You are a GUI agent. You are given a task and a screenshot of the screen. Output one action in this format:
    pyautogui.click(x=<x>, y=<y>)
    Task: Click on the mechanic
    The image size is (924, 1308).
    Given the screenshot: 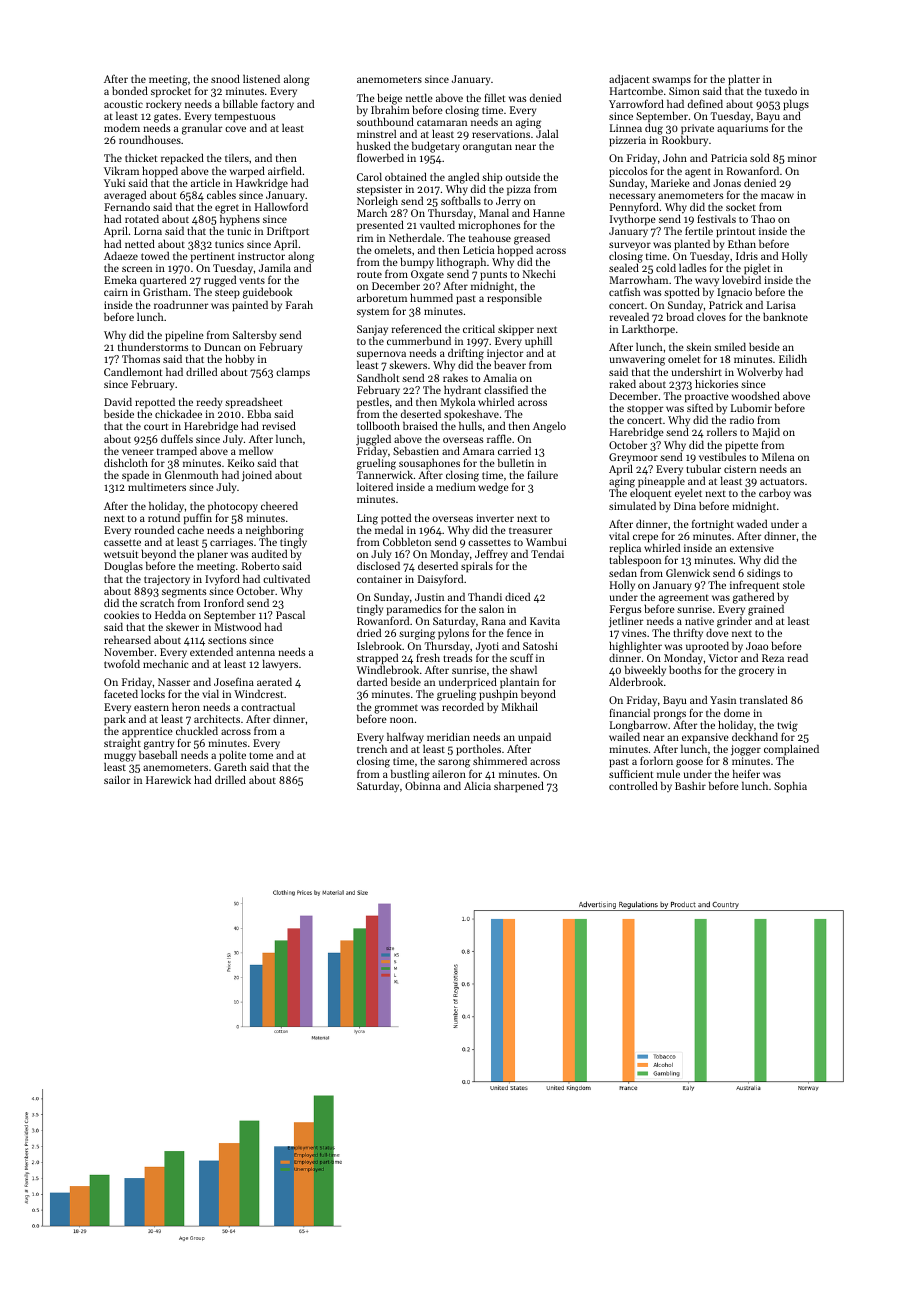 What is the action you would take?
    pyautogui.click(x=165, y=664)
